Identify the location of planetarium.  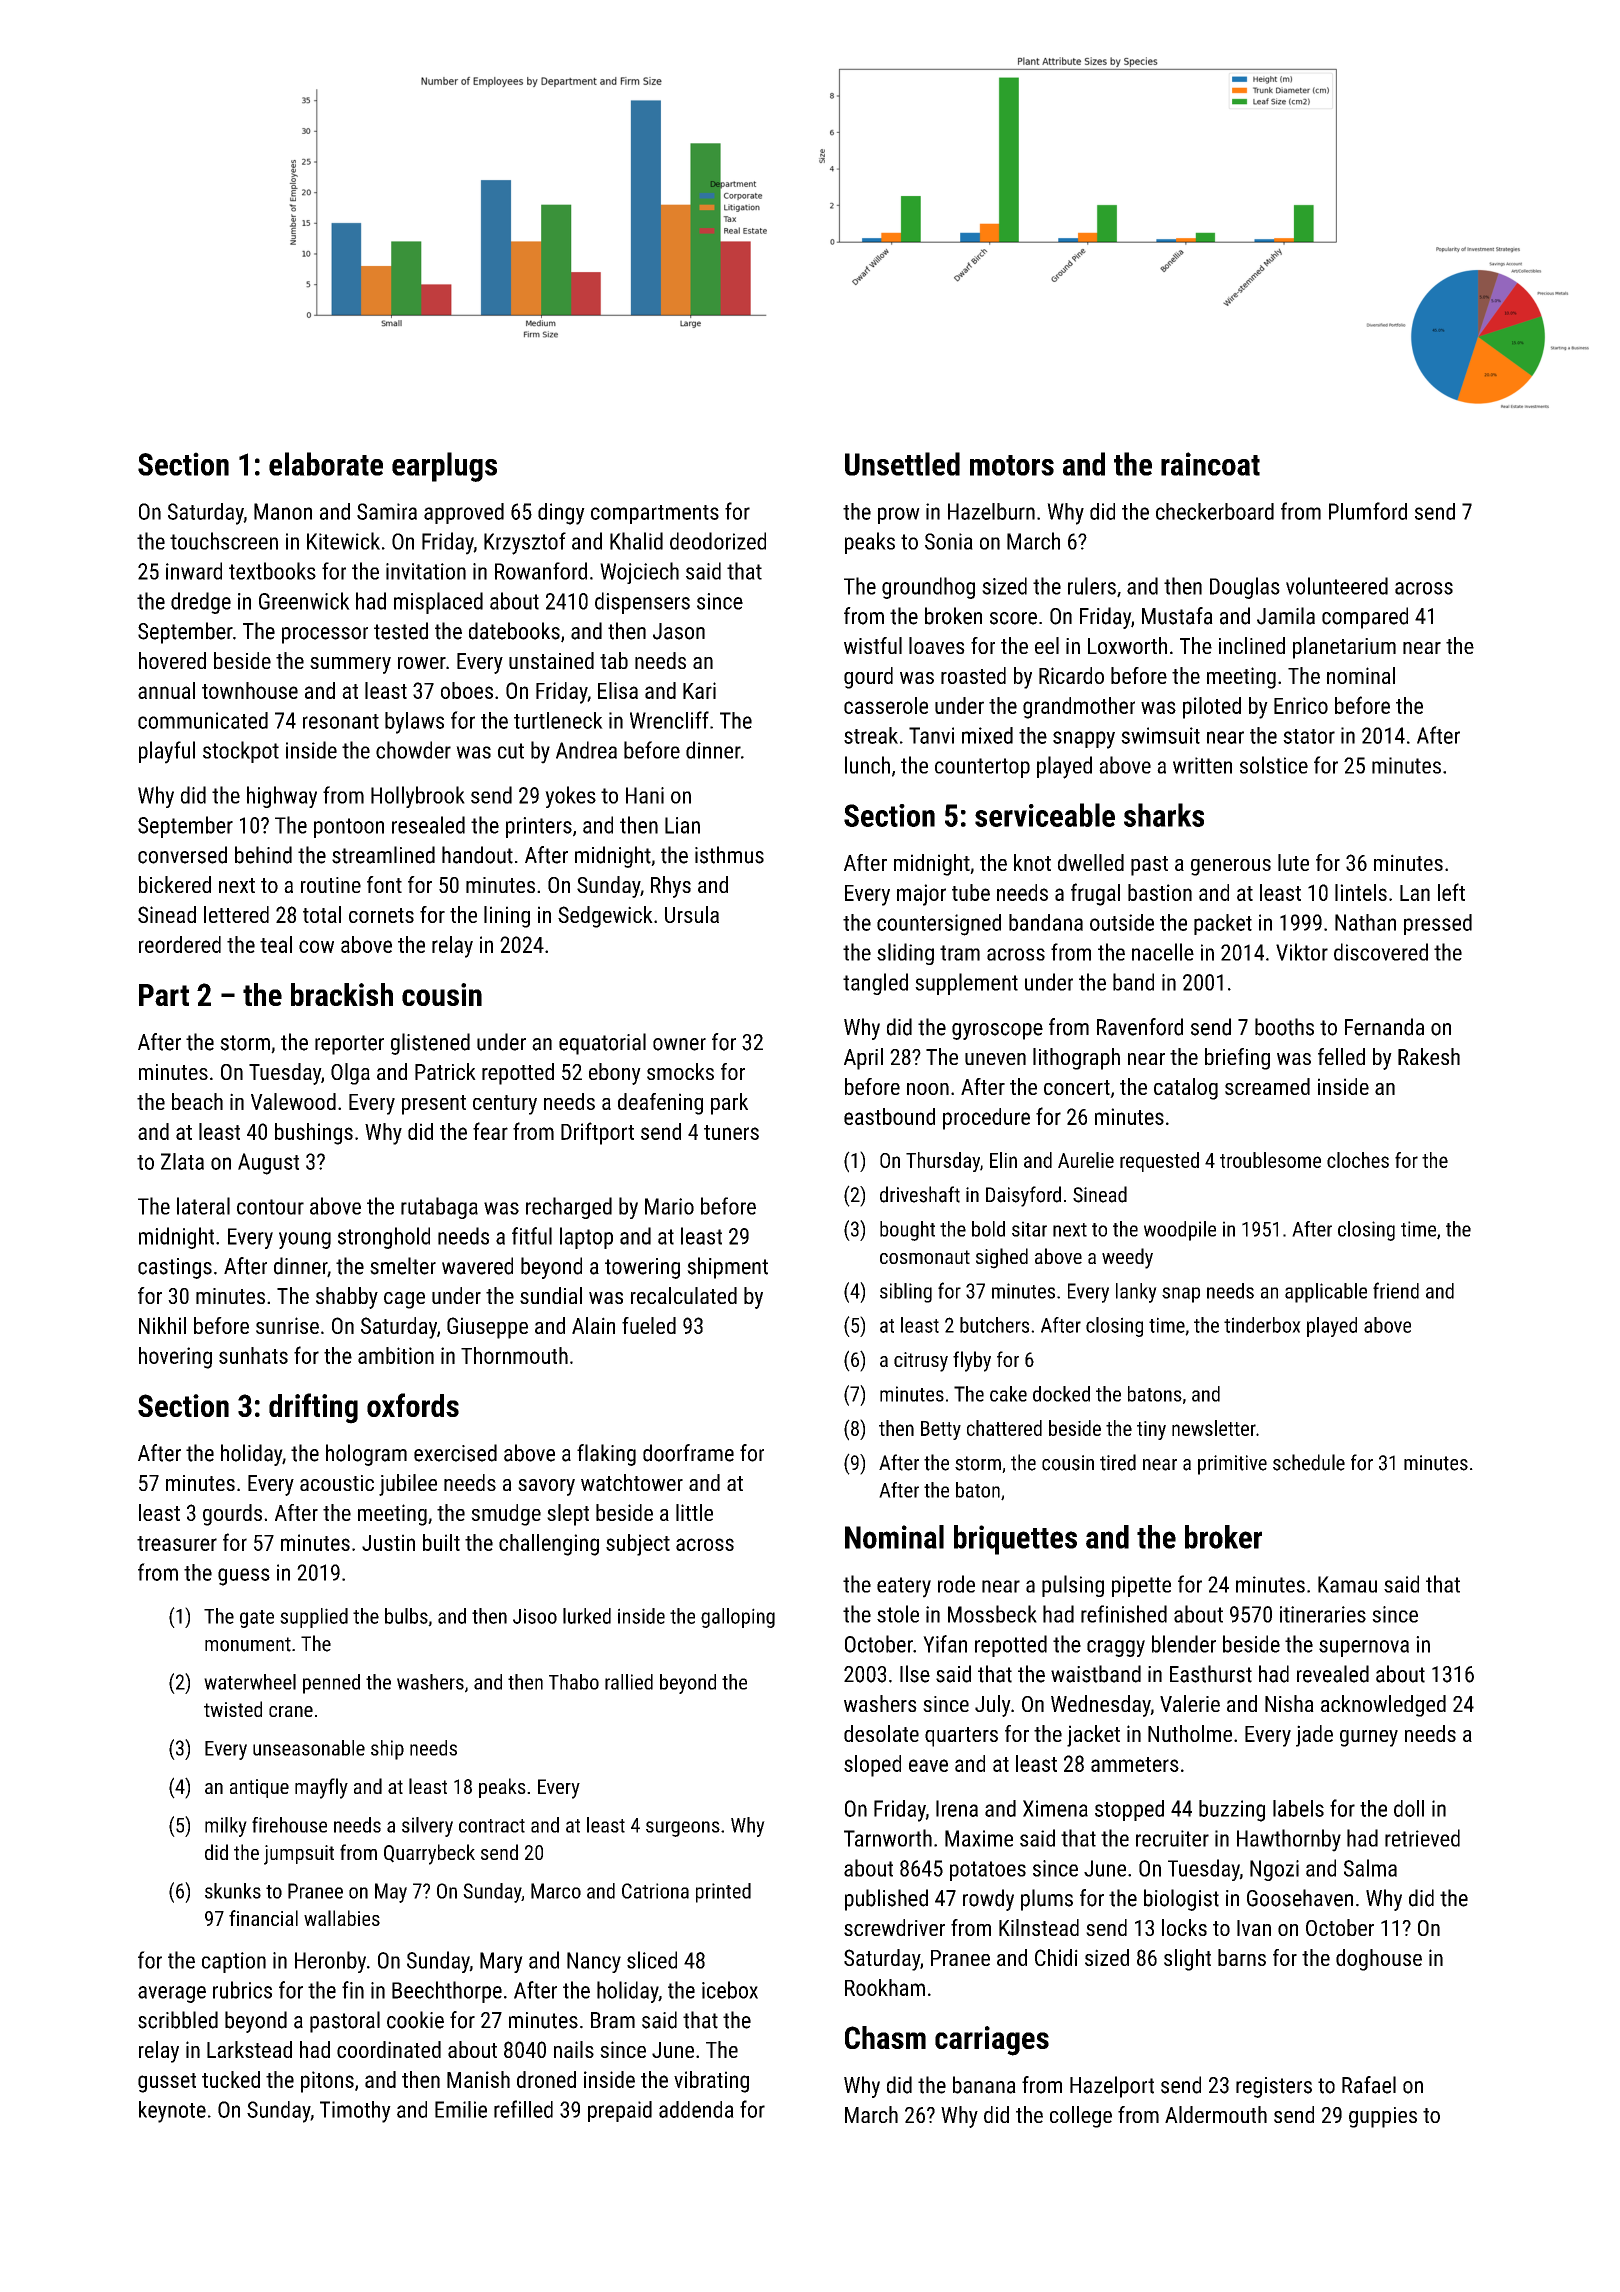
(1344, 648).
